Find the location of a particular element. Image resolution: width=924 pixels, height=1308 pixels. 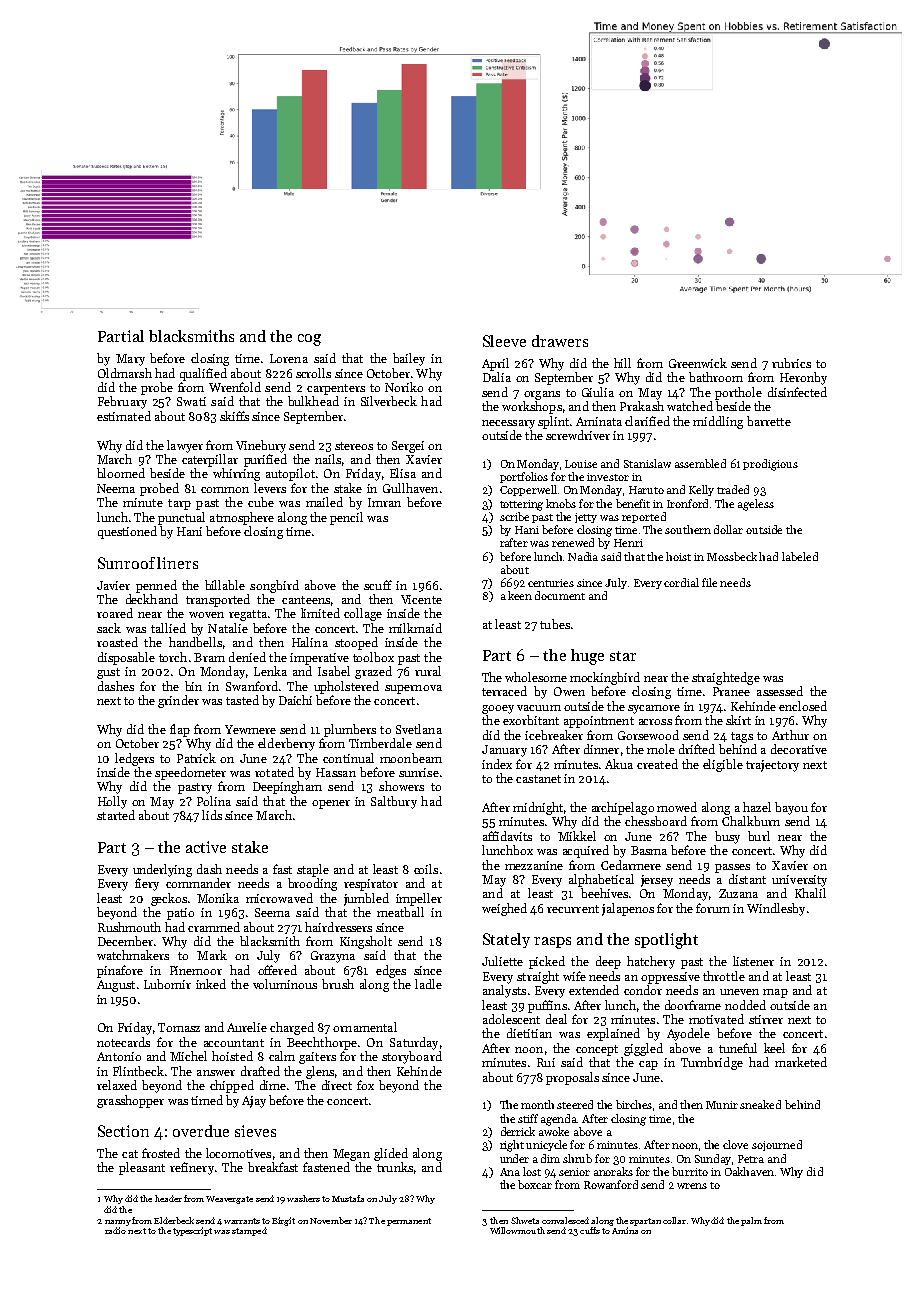

Rui is located at coordinates (546, 1062).
